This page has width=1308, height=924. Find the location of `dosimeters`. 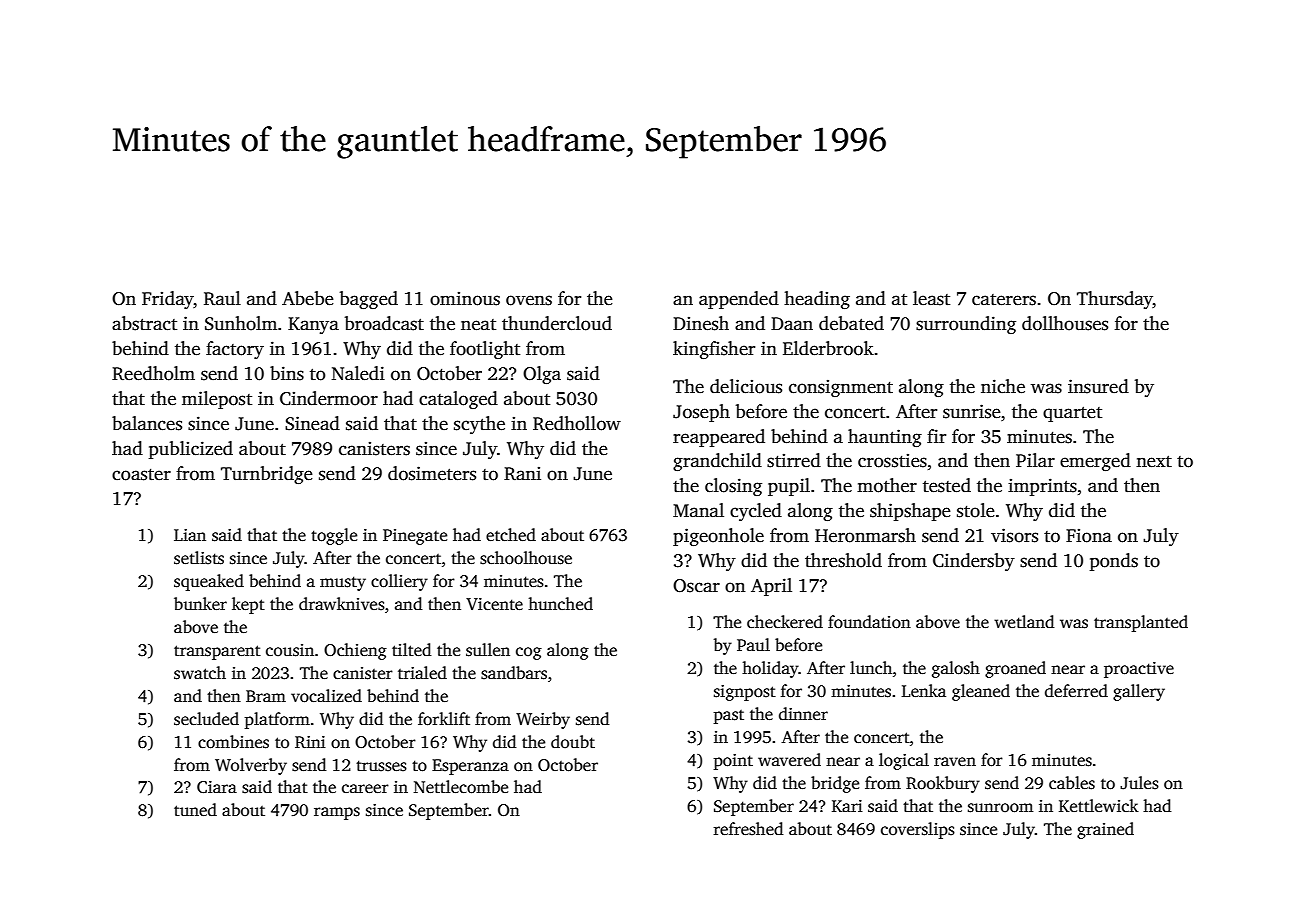

dosimeters is located at coordinates (432, 473).
